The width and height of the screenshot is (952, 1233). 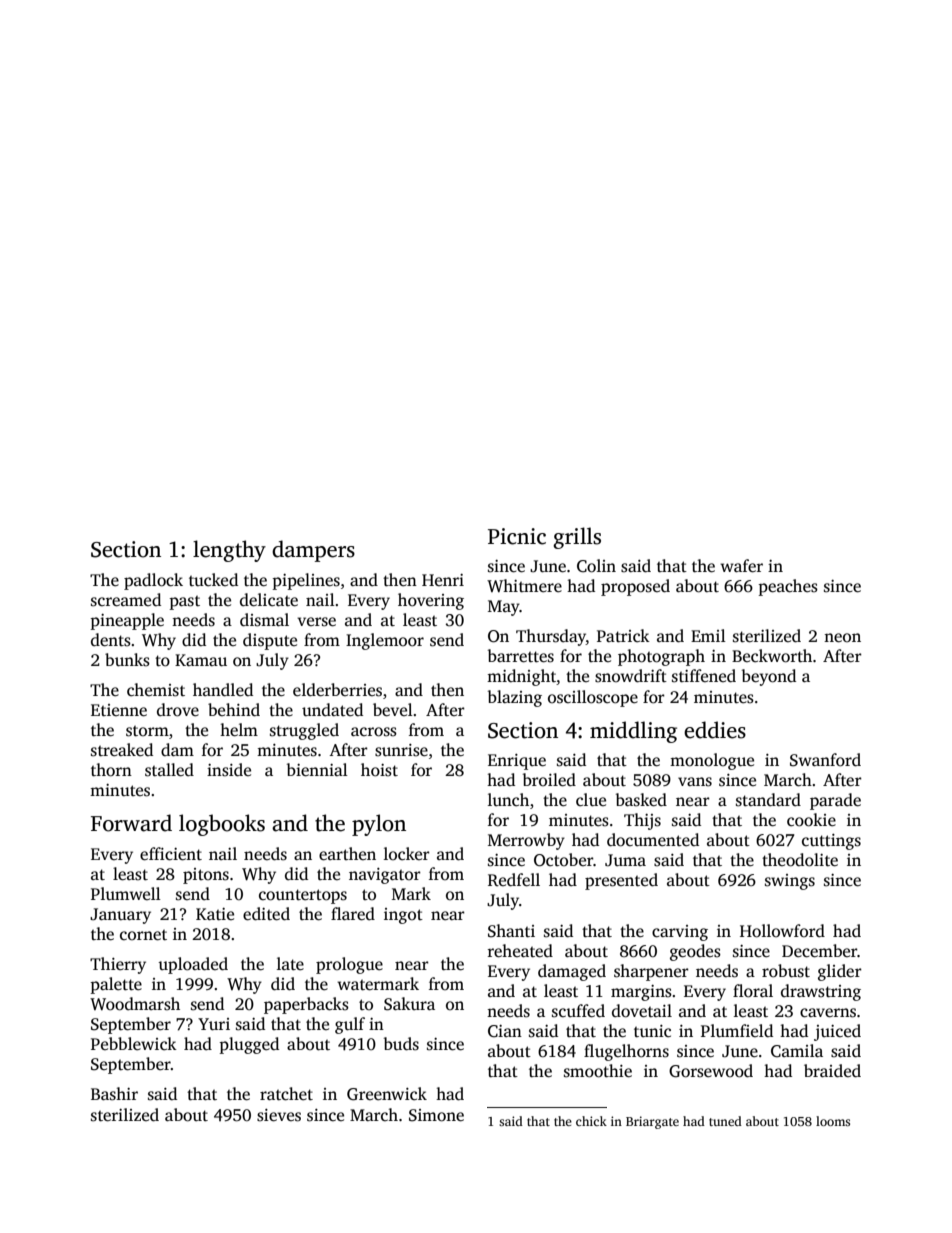 What do you see at coordinates (800, 860) in the screenshot?
I see `theodolite` at bounding box center [800, 860].
